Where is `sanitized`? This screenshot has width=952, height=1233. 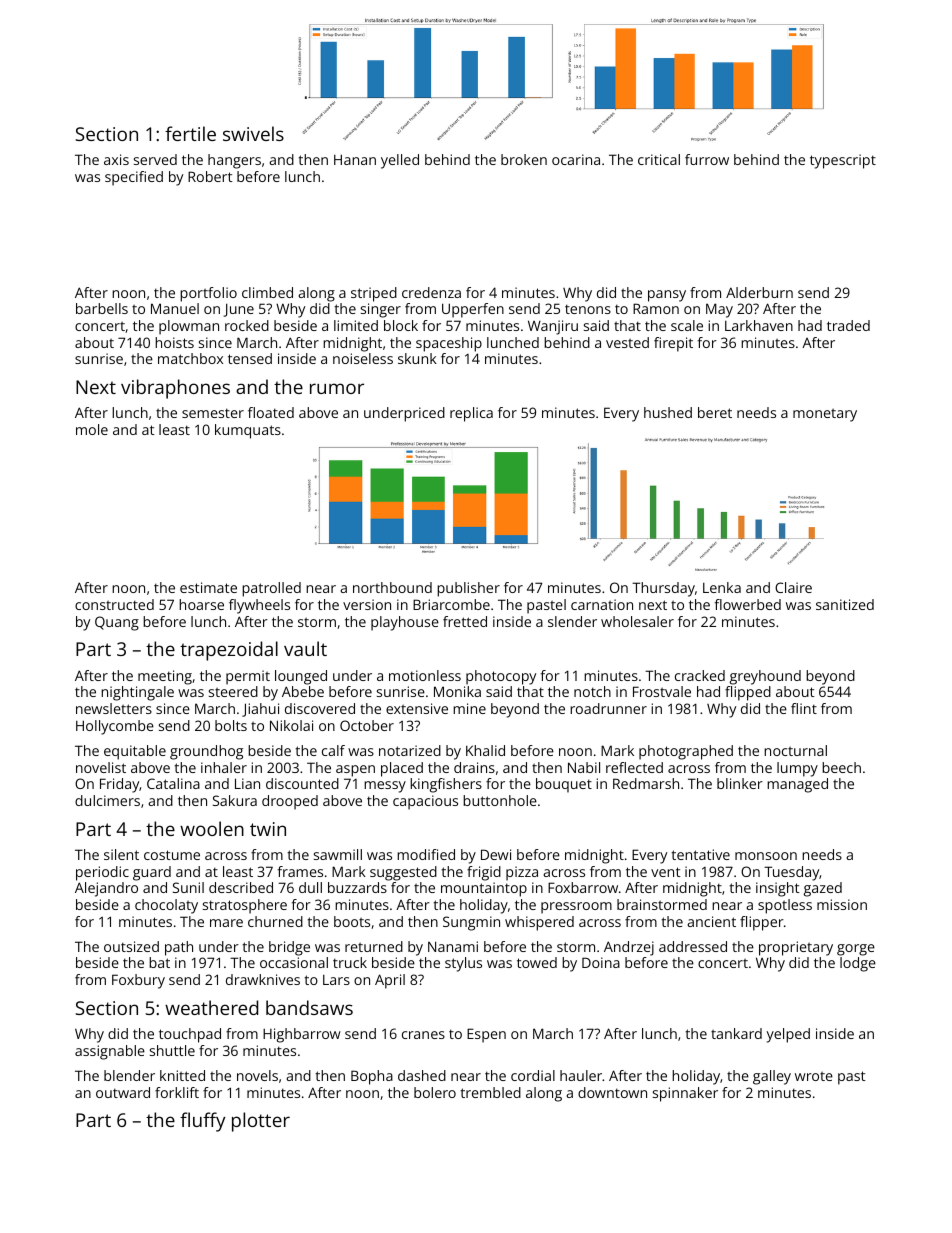
sanitized is located at coordinates (845, 604).
